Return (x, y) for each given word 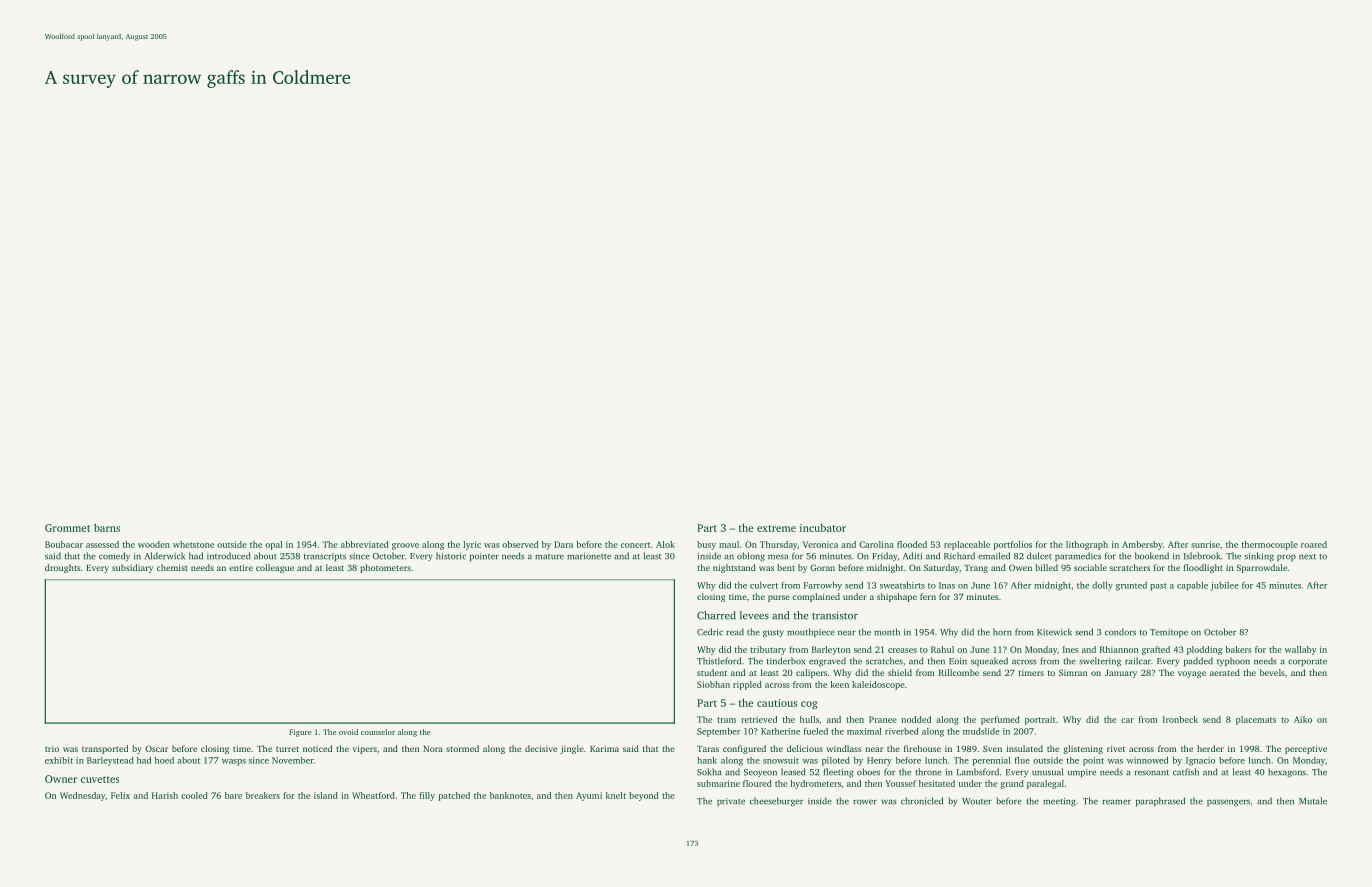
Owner (61, 779)
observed (520, 544)
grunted (1131, 586)
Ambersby (1142, 545)
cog (809, 705)
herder (1210, 748)
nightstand (734, 568)
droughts (63, 568)
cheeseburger (776, 802)
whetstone (193, 544)
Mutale (1313, 801)
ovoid (348, 732)
